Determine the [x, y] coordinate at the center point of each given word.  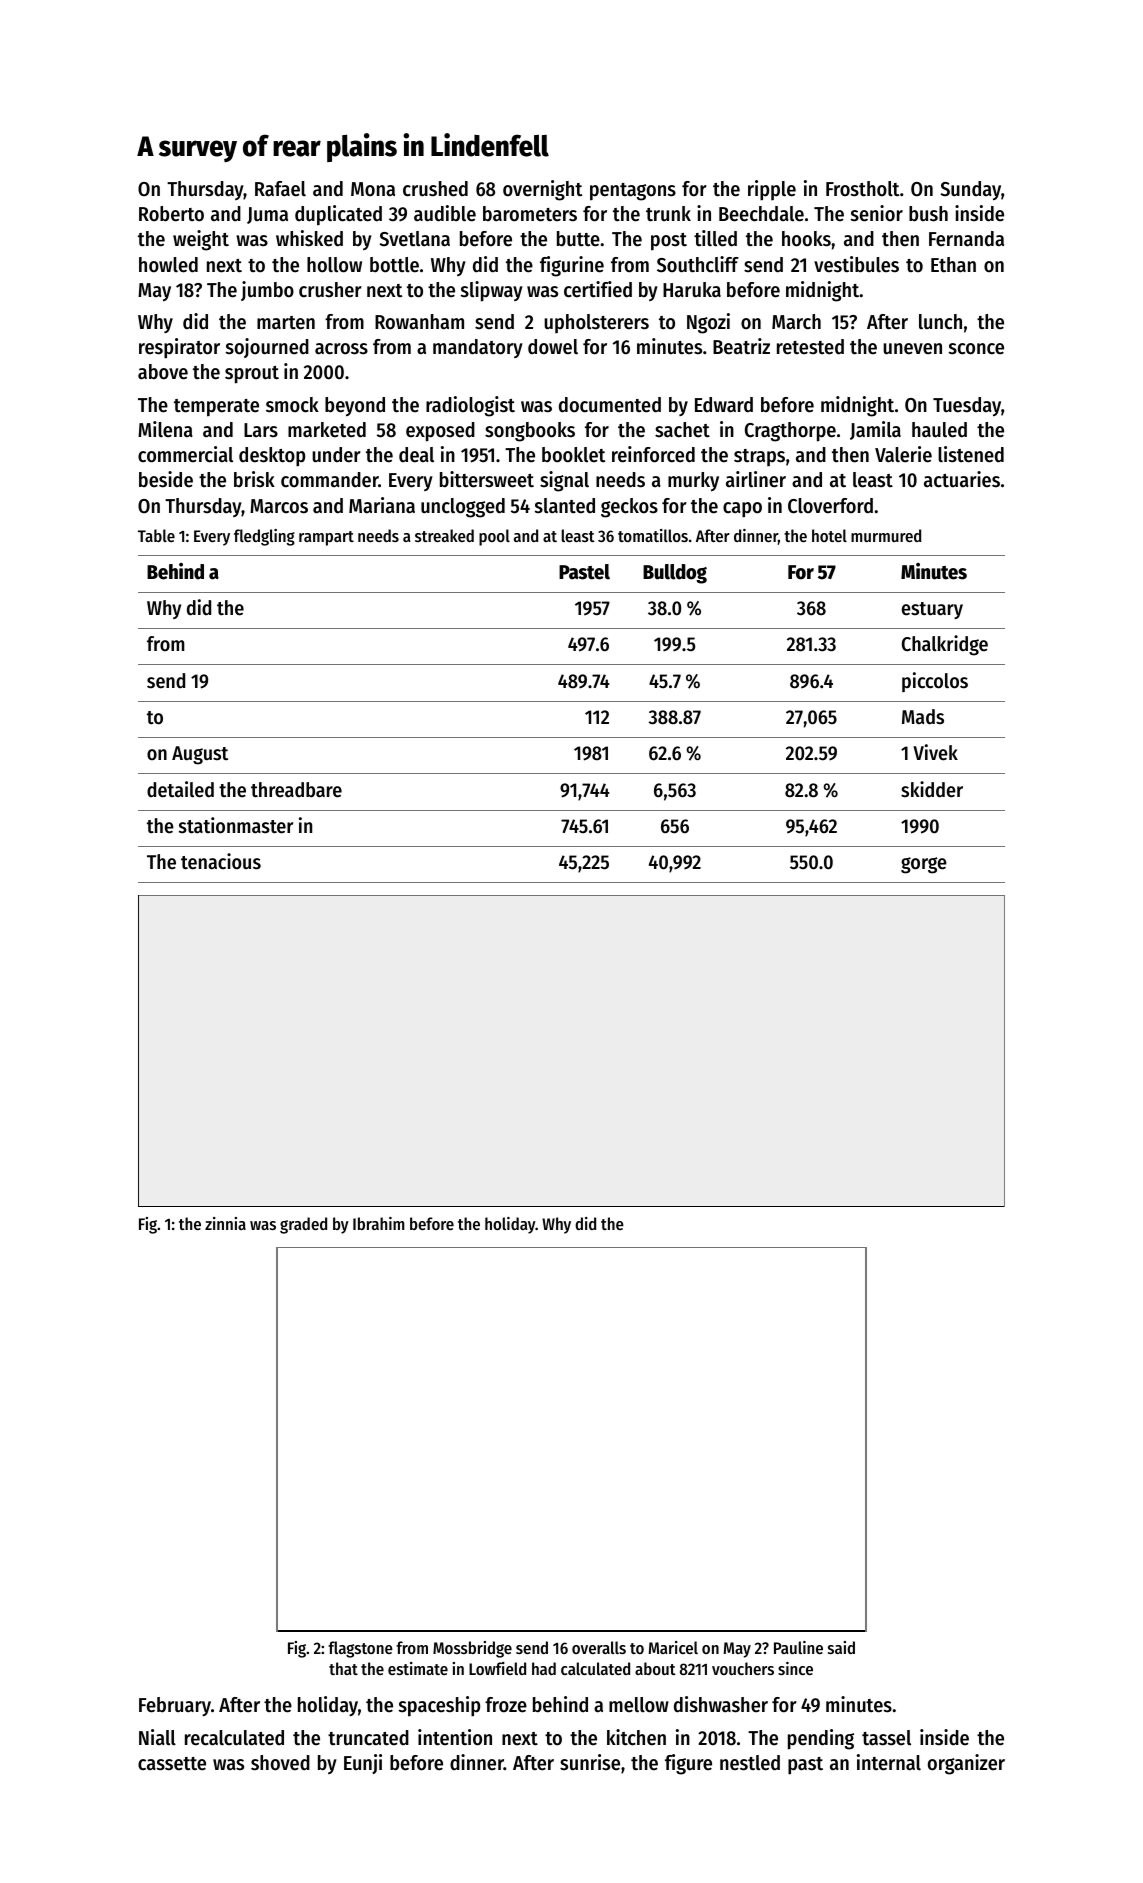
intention [455, 1737]
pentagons [633, 192]
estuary [932, 610]
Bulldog [675, 574]
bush [928, 214]
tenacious [221, 861]
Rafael [280, 189]
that [343, 1668]
